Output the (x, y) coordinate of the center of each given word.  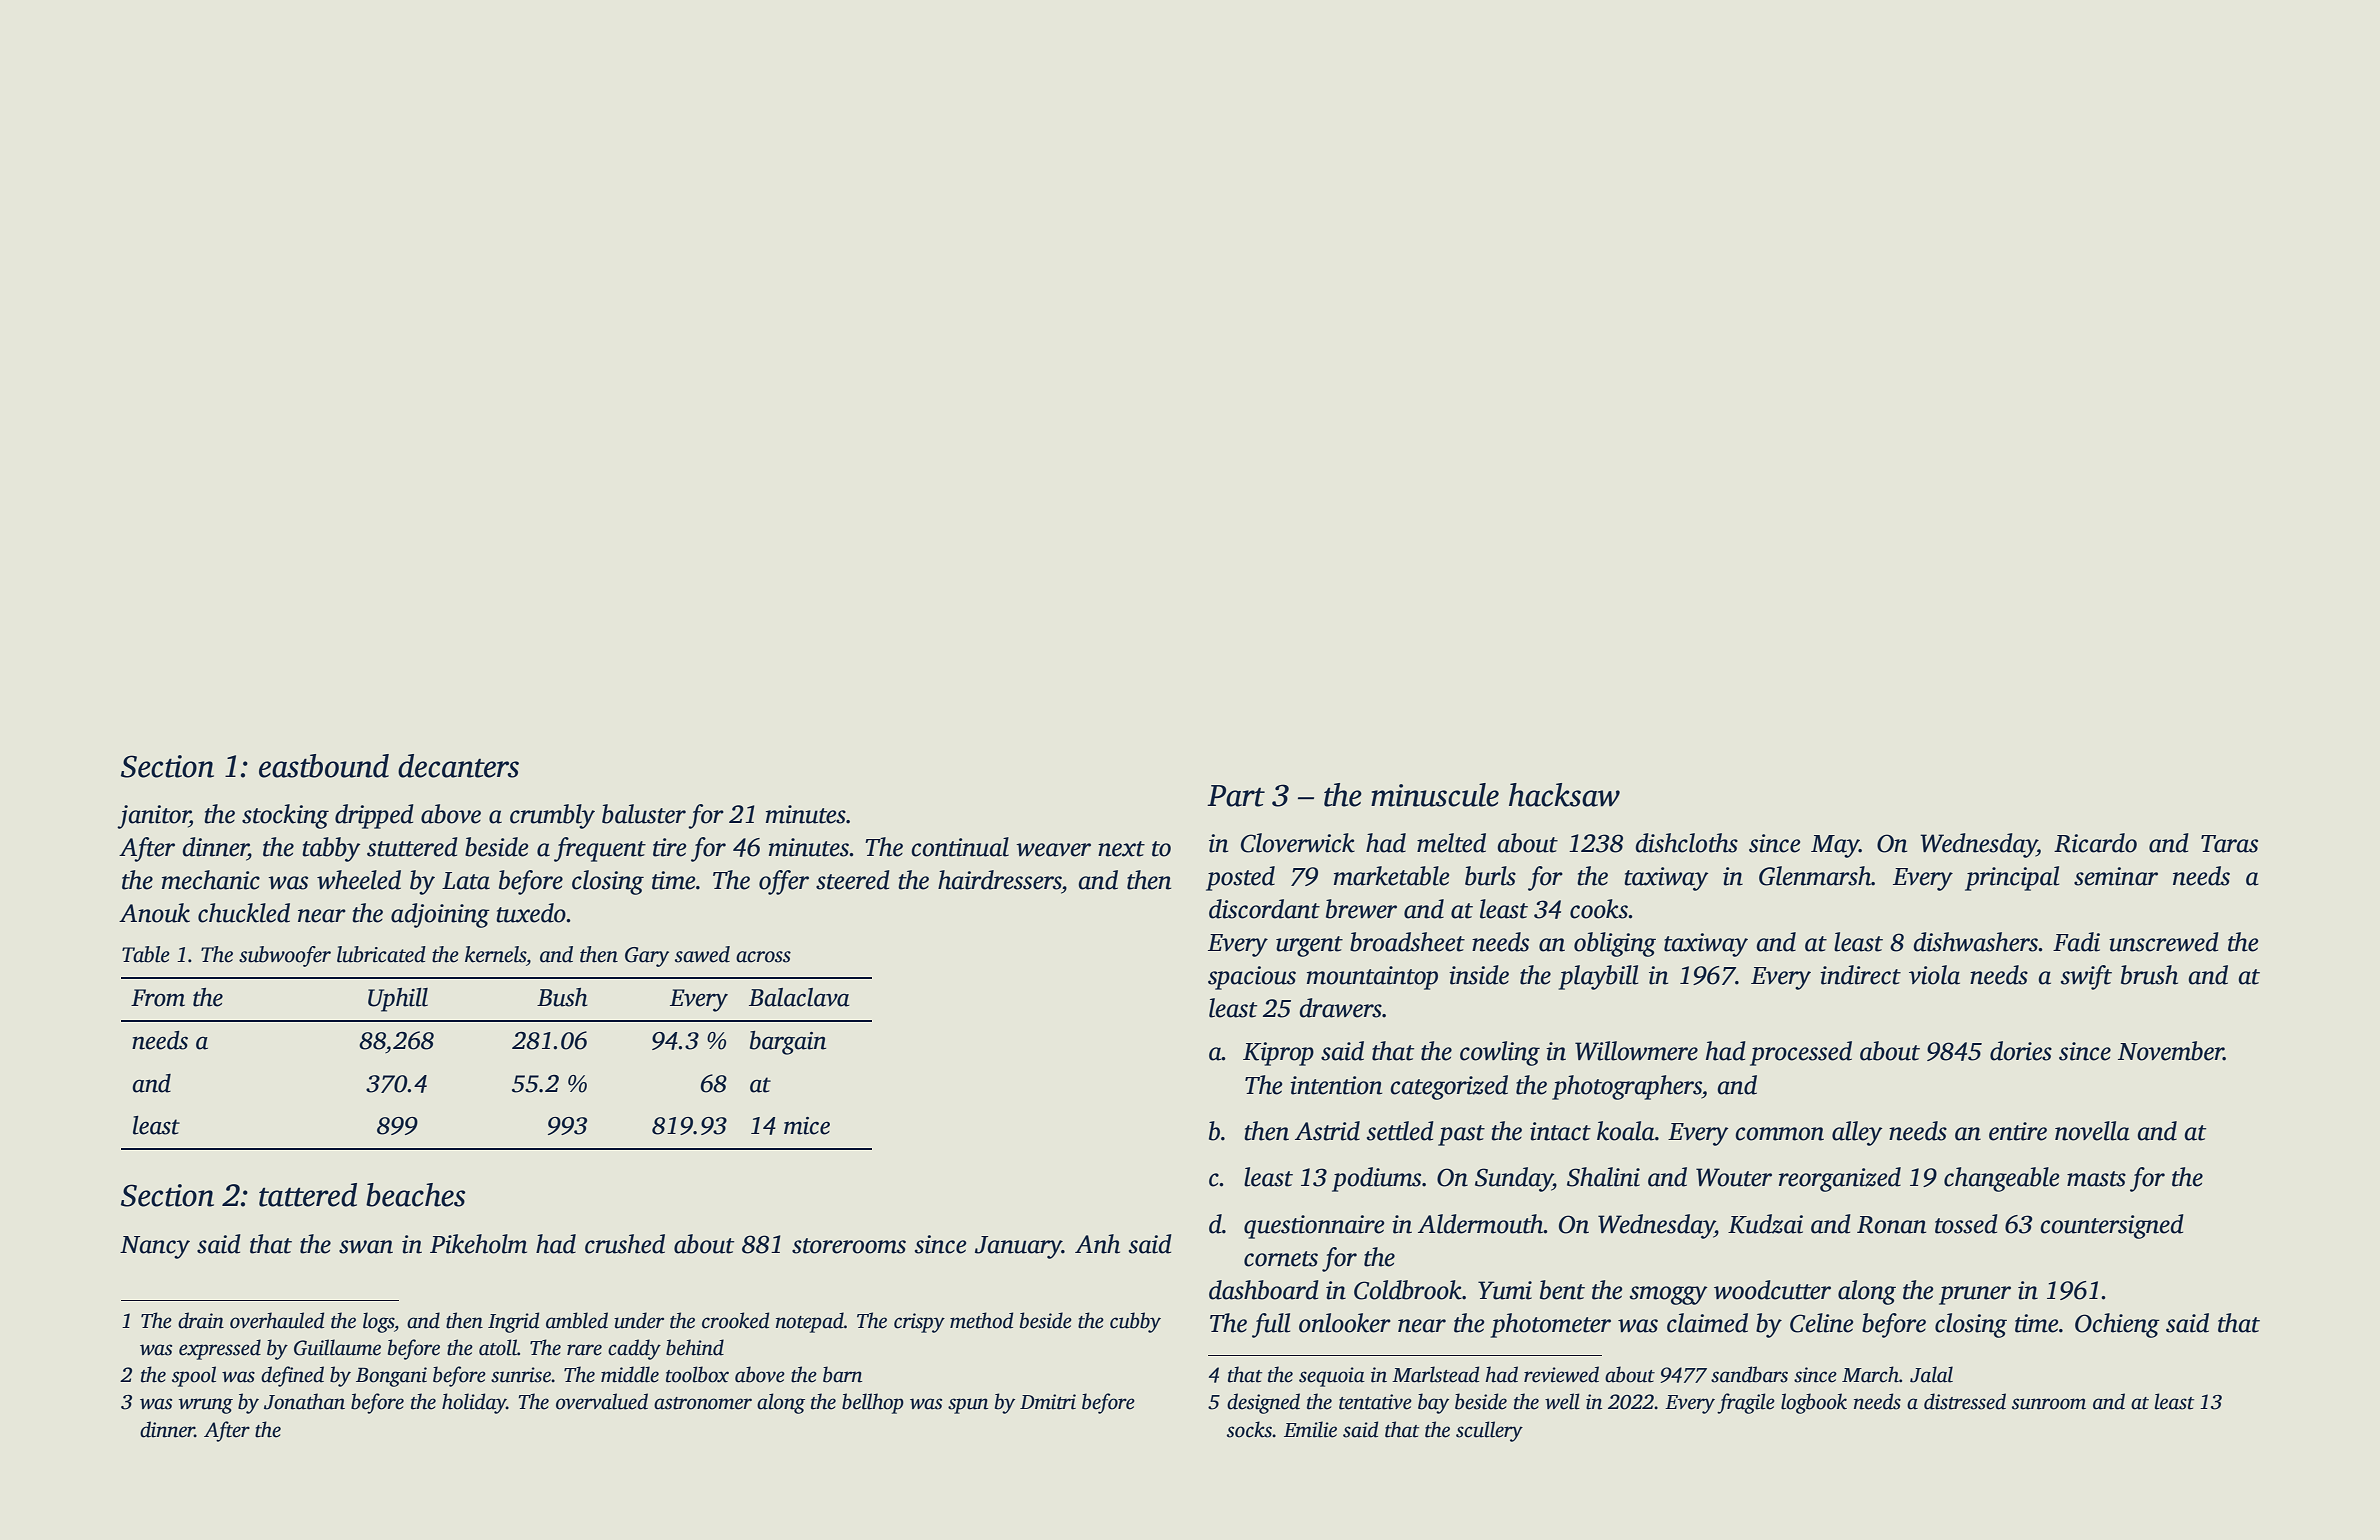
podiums (1376, 1179)
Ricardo (2095, 843)
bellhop (873, 1403)
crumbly (552, 816)
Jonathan (304, 1401)
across (763, 957)
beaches (416, 1195)
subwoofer (285, 956)
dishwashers (1976, 942)
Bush (562, 997)
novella (2092, 1131)
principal (2012, 878)
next (1121, 849)
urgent (1309, 946)
